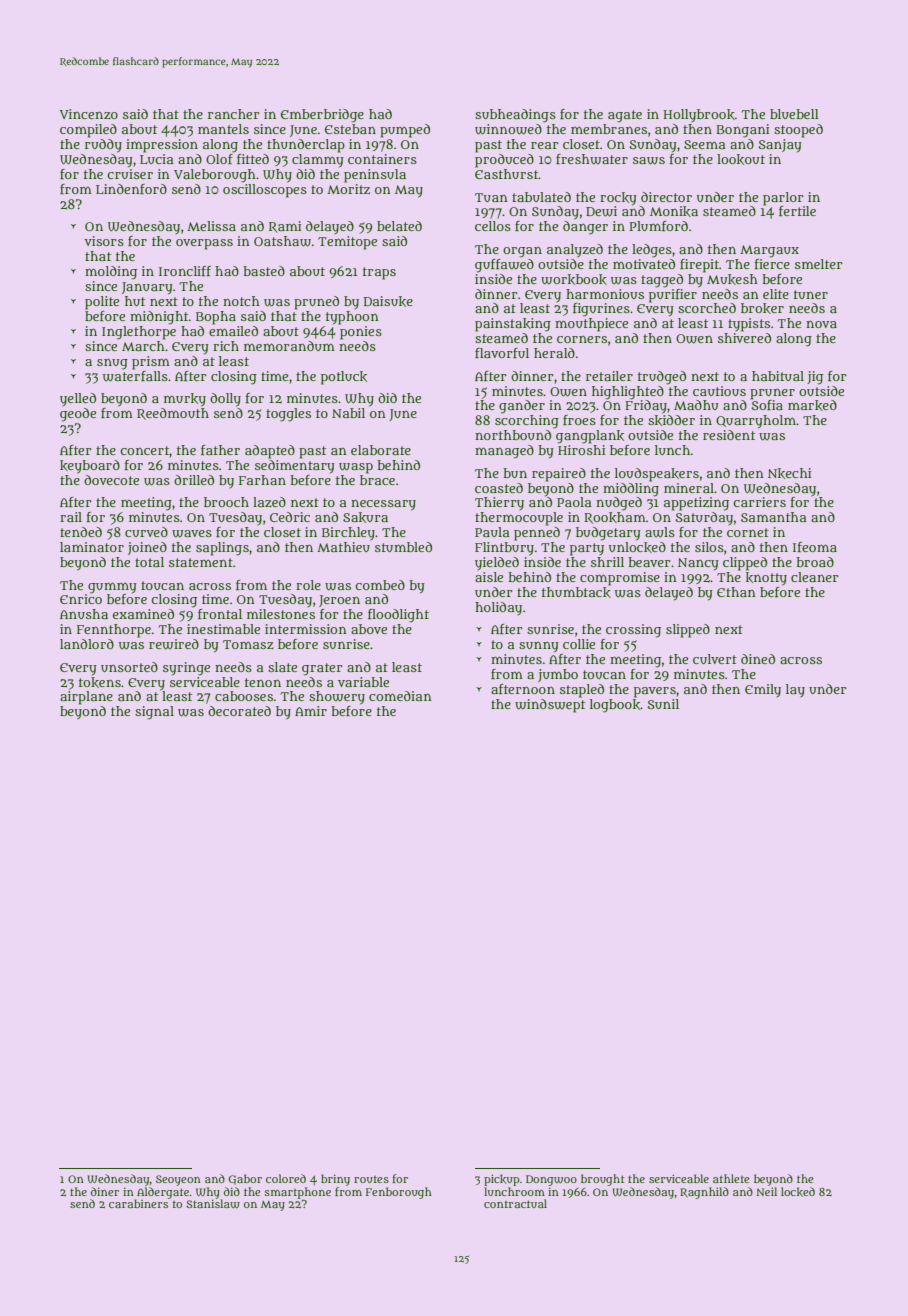  I want to click on signal, so click(154, 713).
